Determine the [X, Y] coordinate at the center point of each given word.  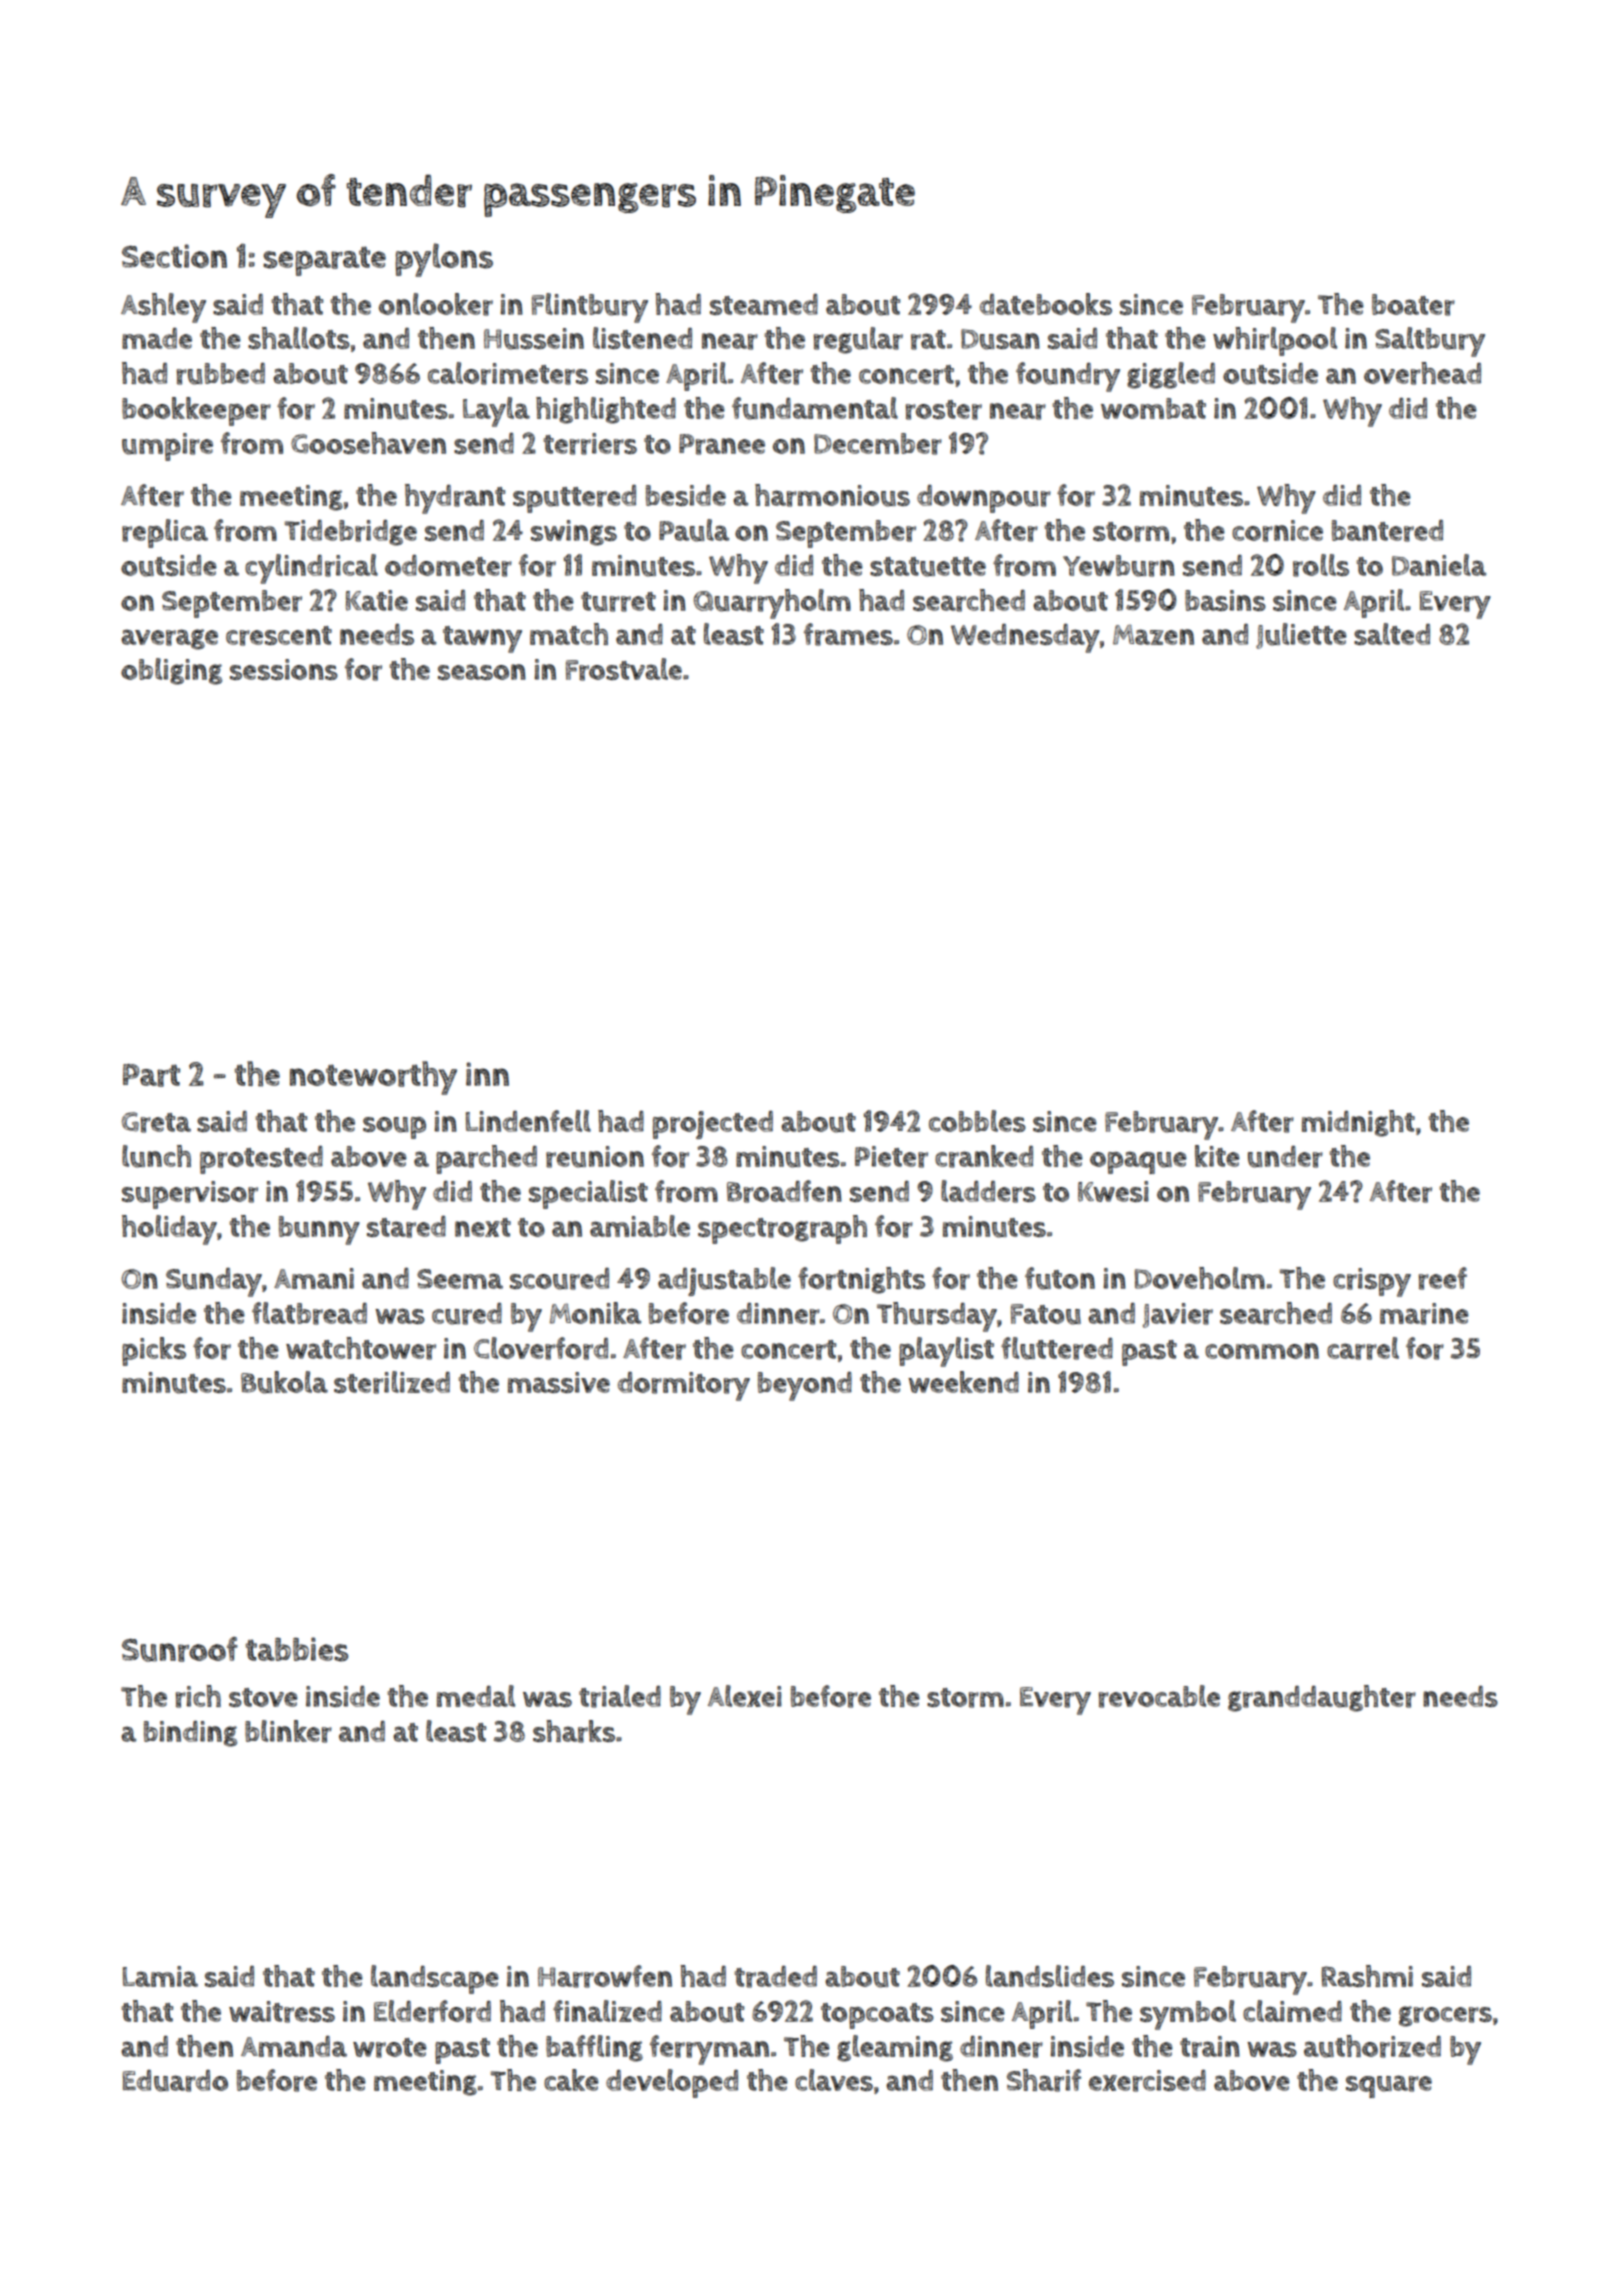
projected [713, 1125]
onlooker [436, 304]
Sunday [214, 1282]
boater [1413, 305]
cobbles [977, 1121]
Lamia [160, 1976]
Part [151, 1075]
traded [775, 1977]
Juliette [1301, 636]
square [1389, 2086]
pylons [444, 260]
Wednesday [1025, 638]
